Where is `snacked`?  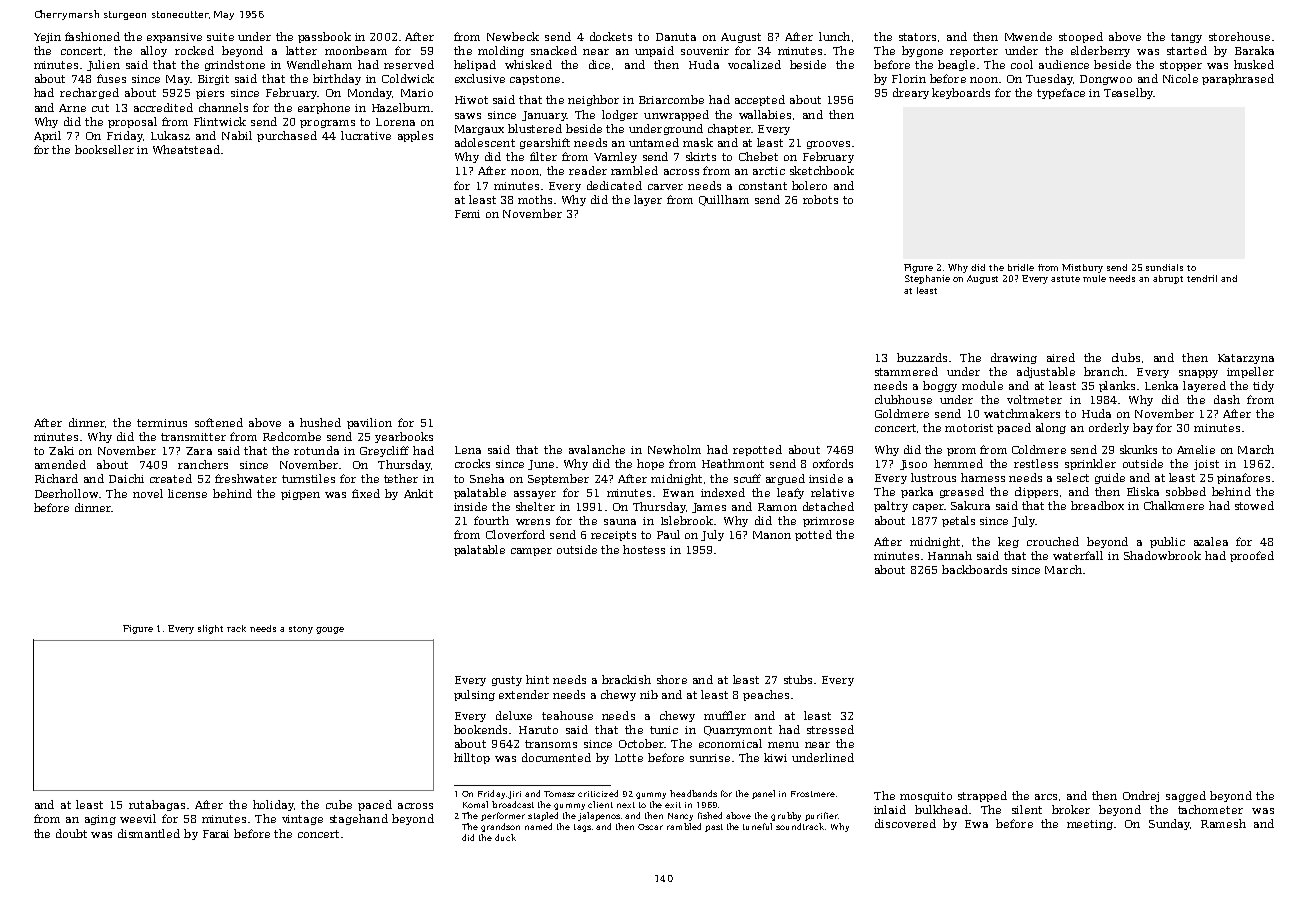 snacked is located at coordinates (554, 50).
